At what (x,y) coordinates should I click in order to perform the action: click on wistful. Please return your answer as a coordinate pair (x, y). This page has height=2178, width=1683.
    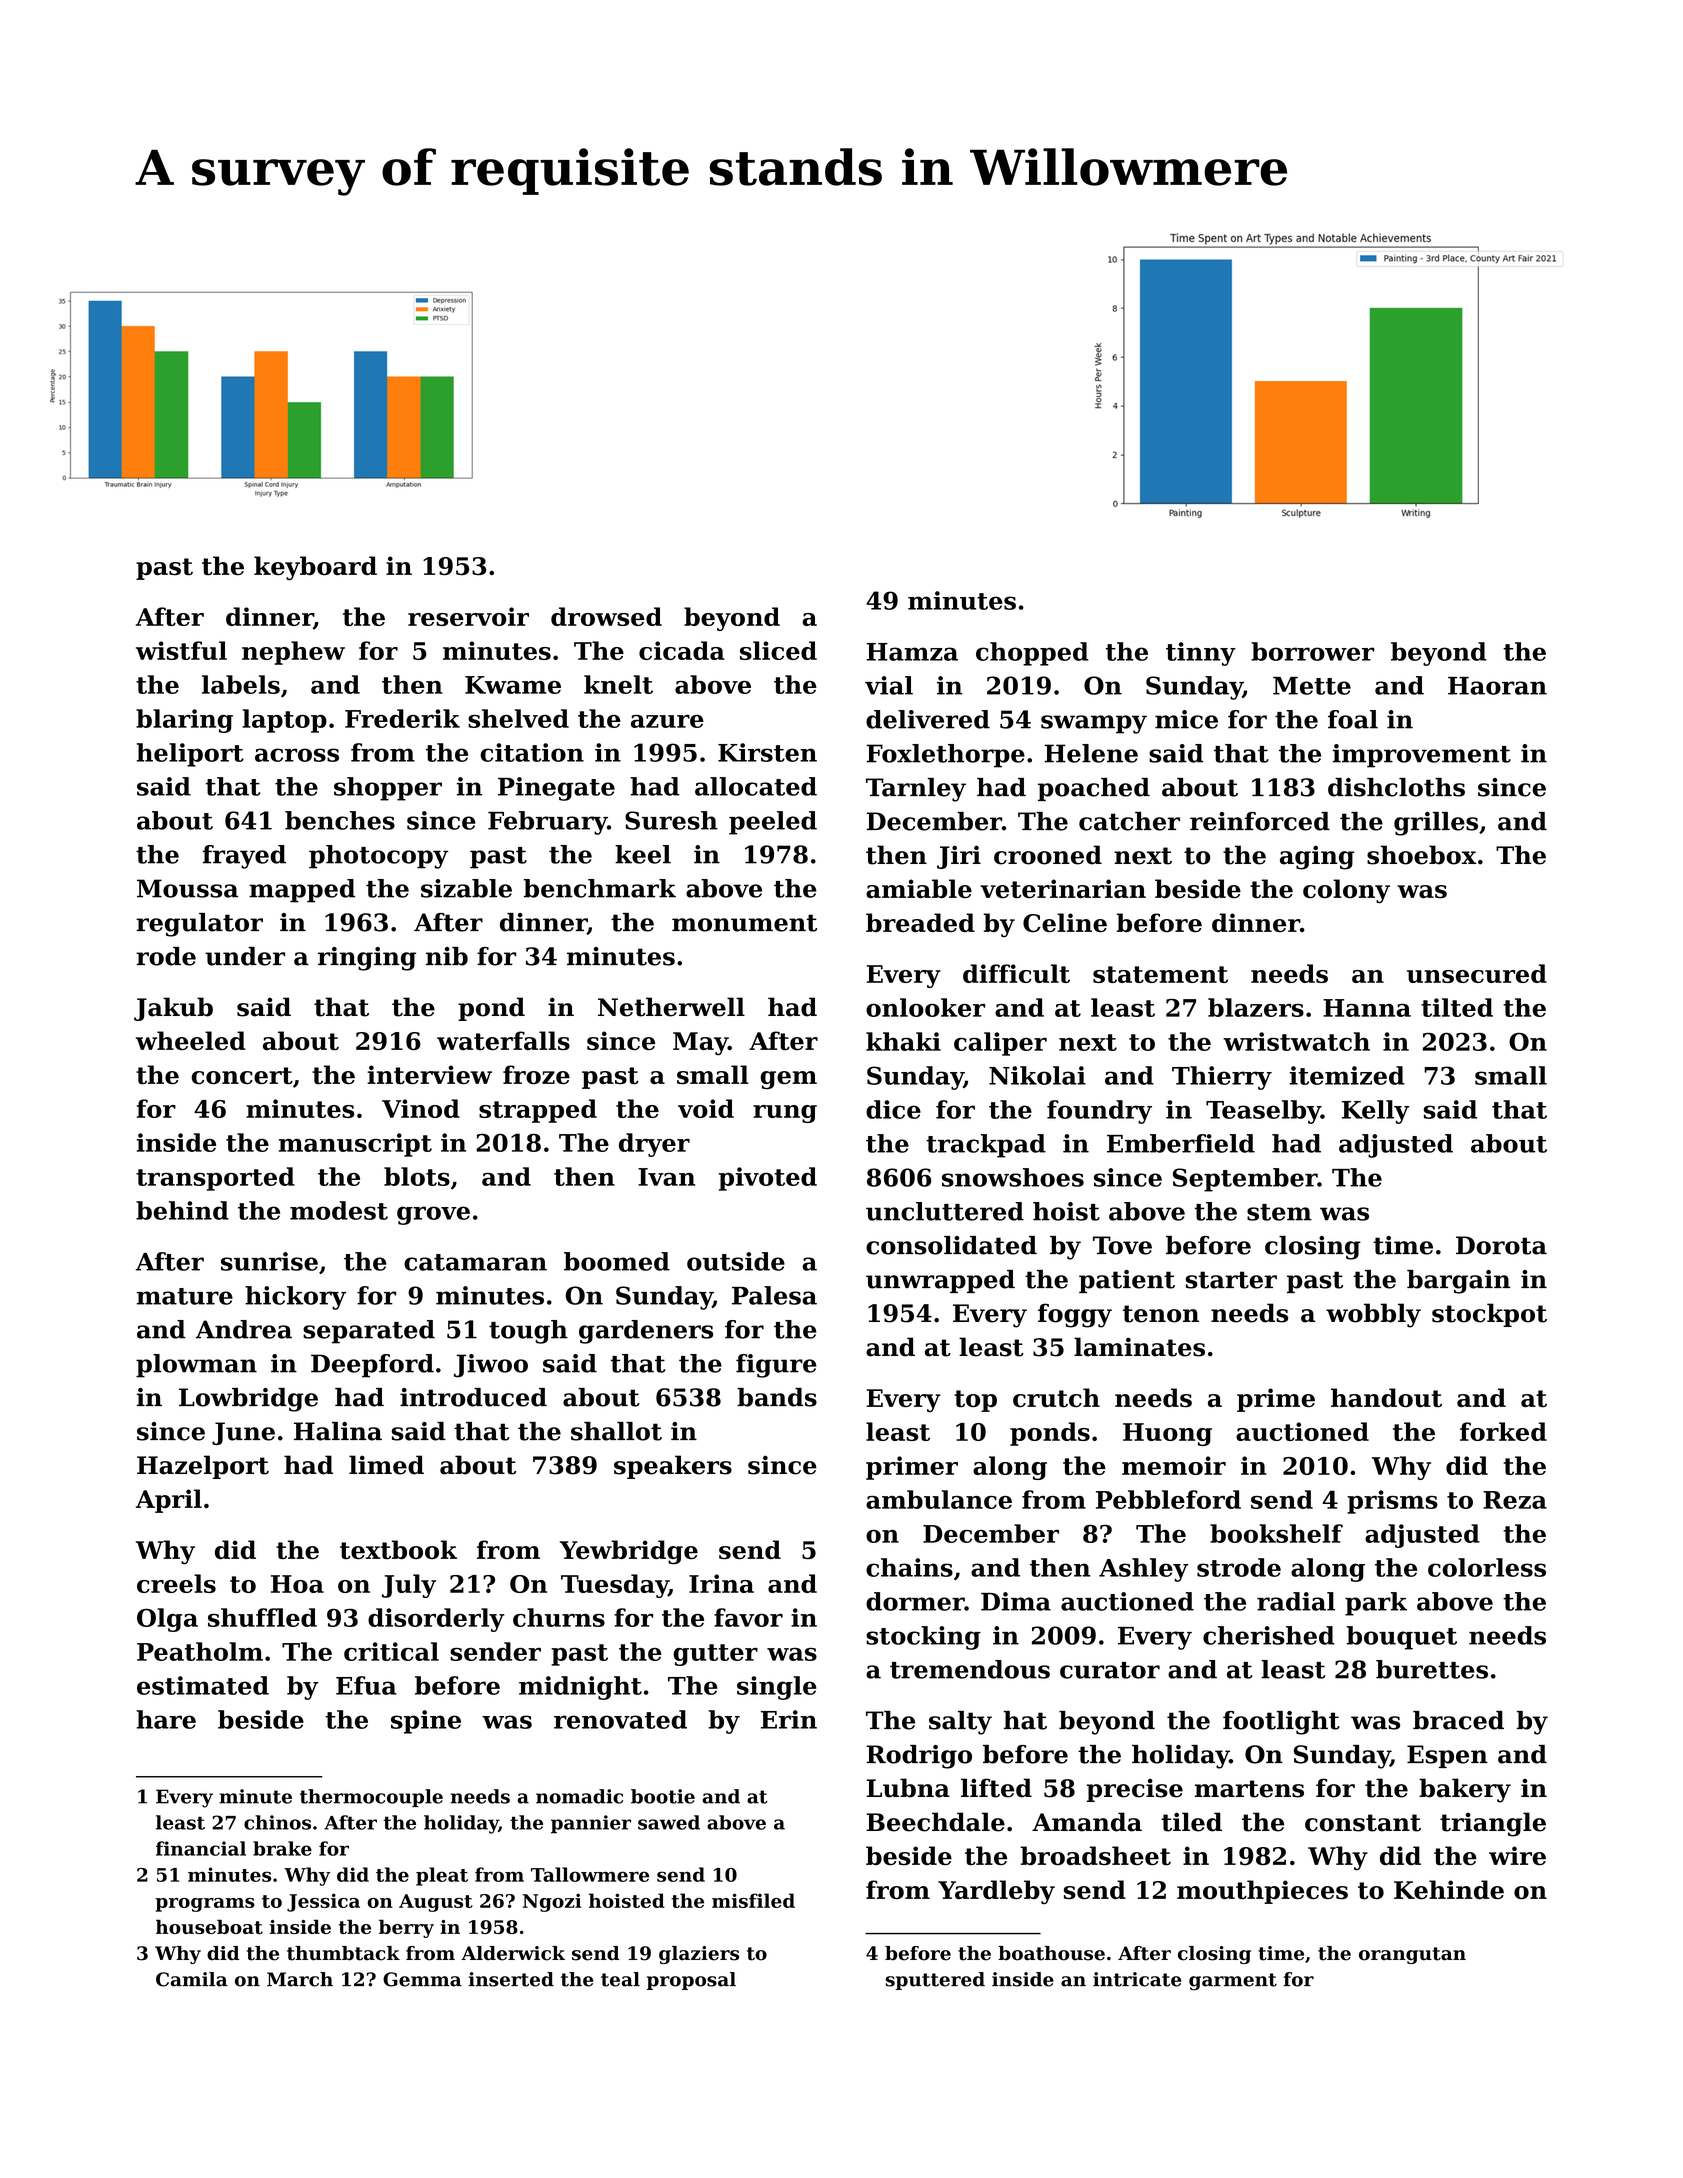
    Looking at the image, I should click on (181, 650).
